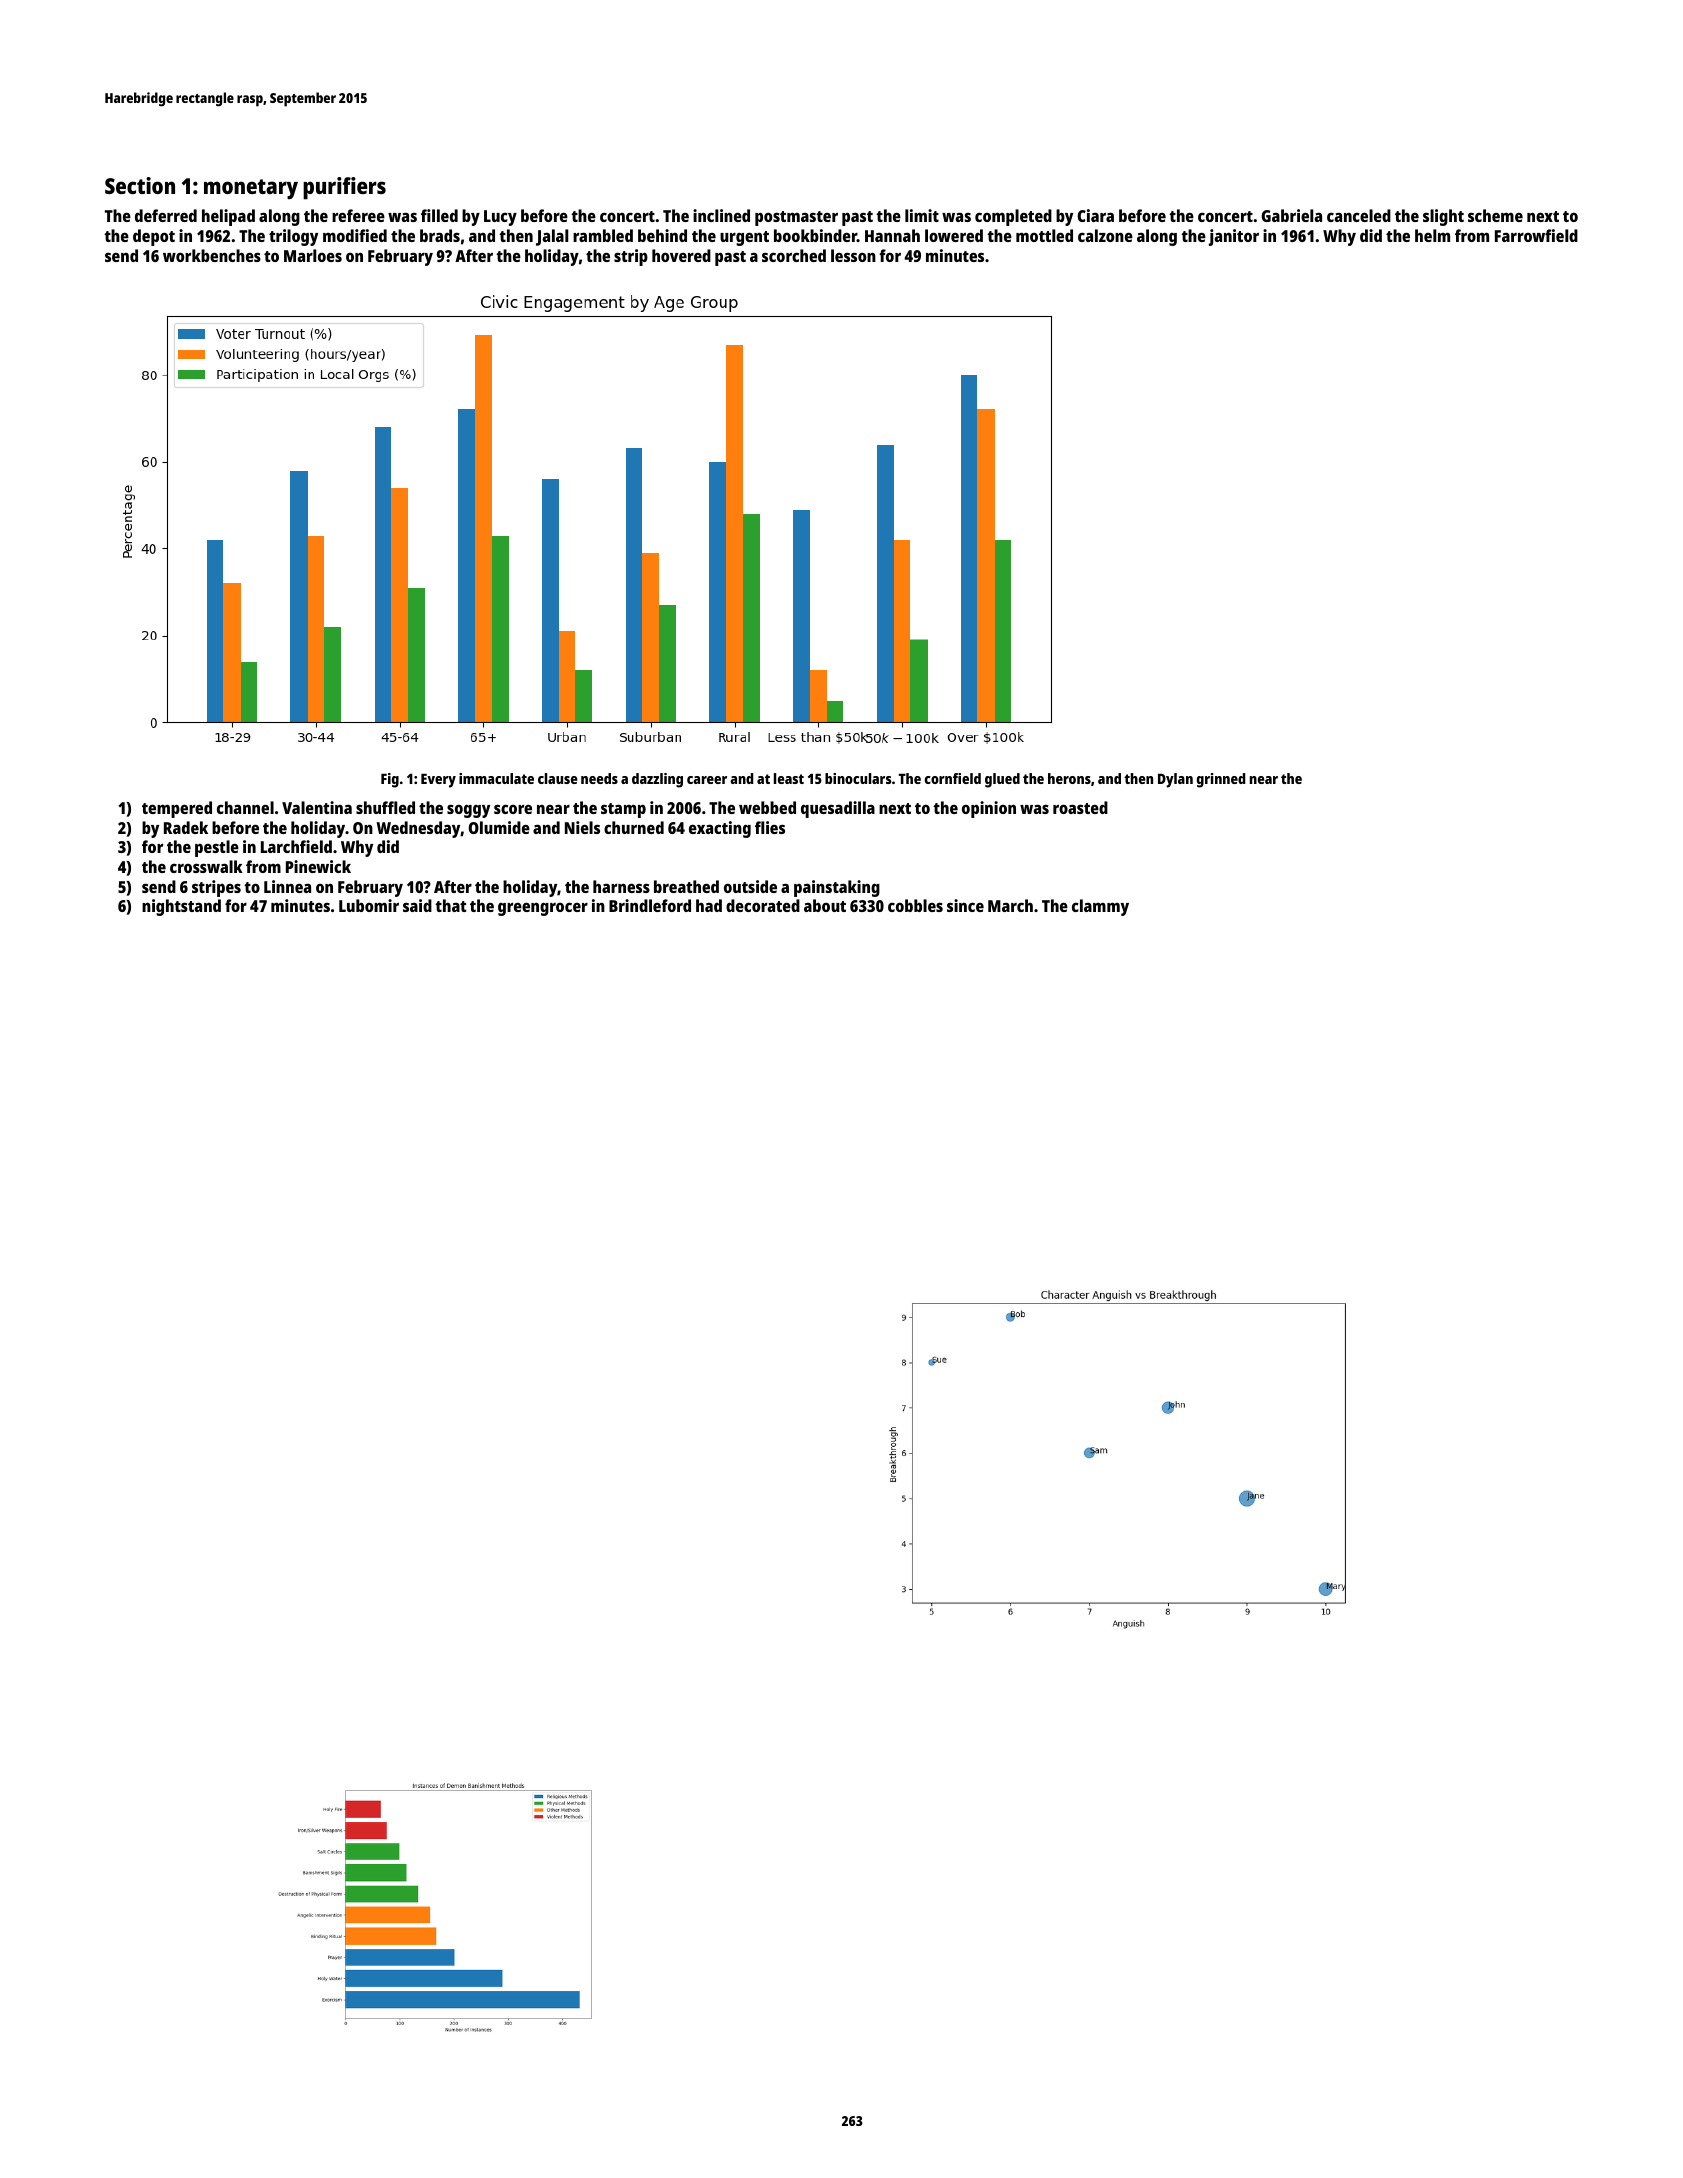 The height and width of the screenshot is (2178, 1683). I want to click on urgent, so click(744, 238).
